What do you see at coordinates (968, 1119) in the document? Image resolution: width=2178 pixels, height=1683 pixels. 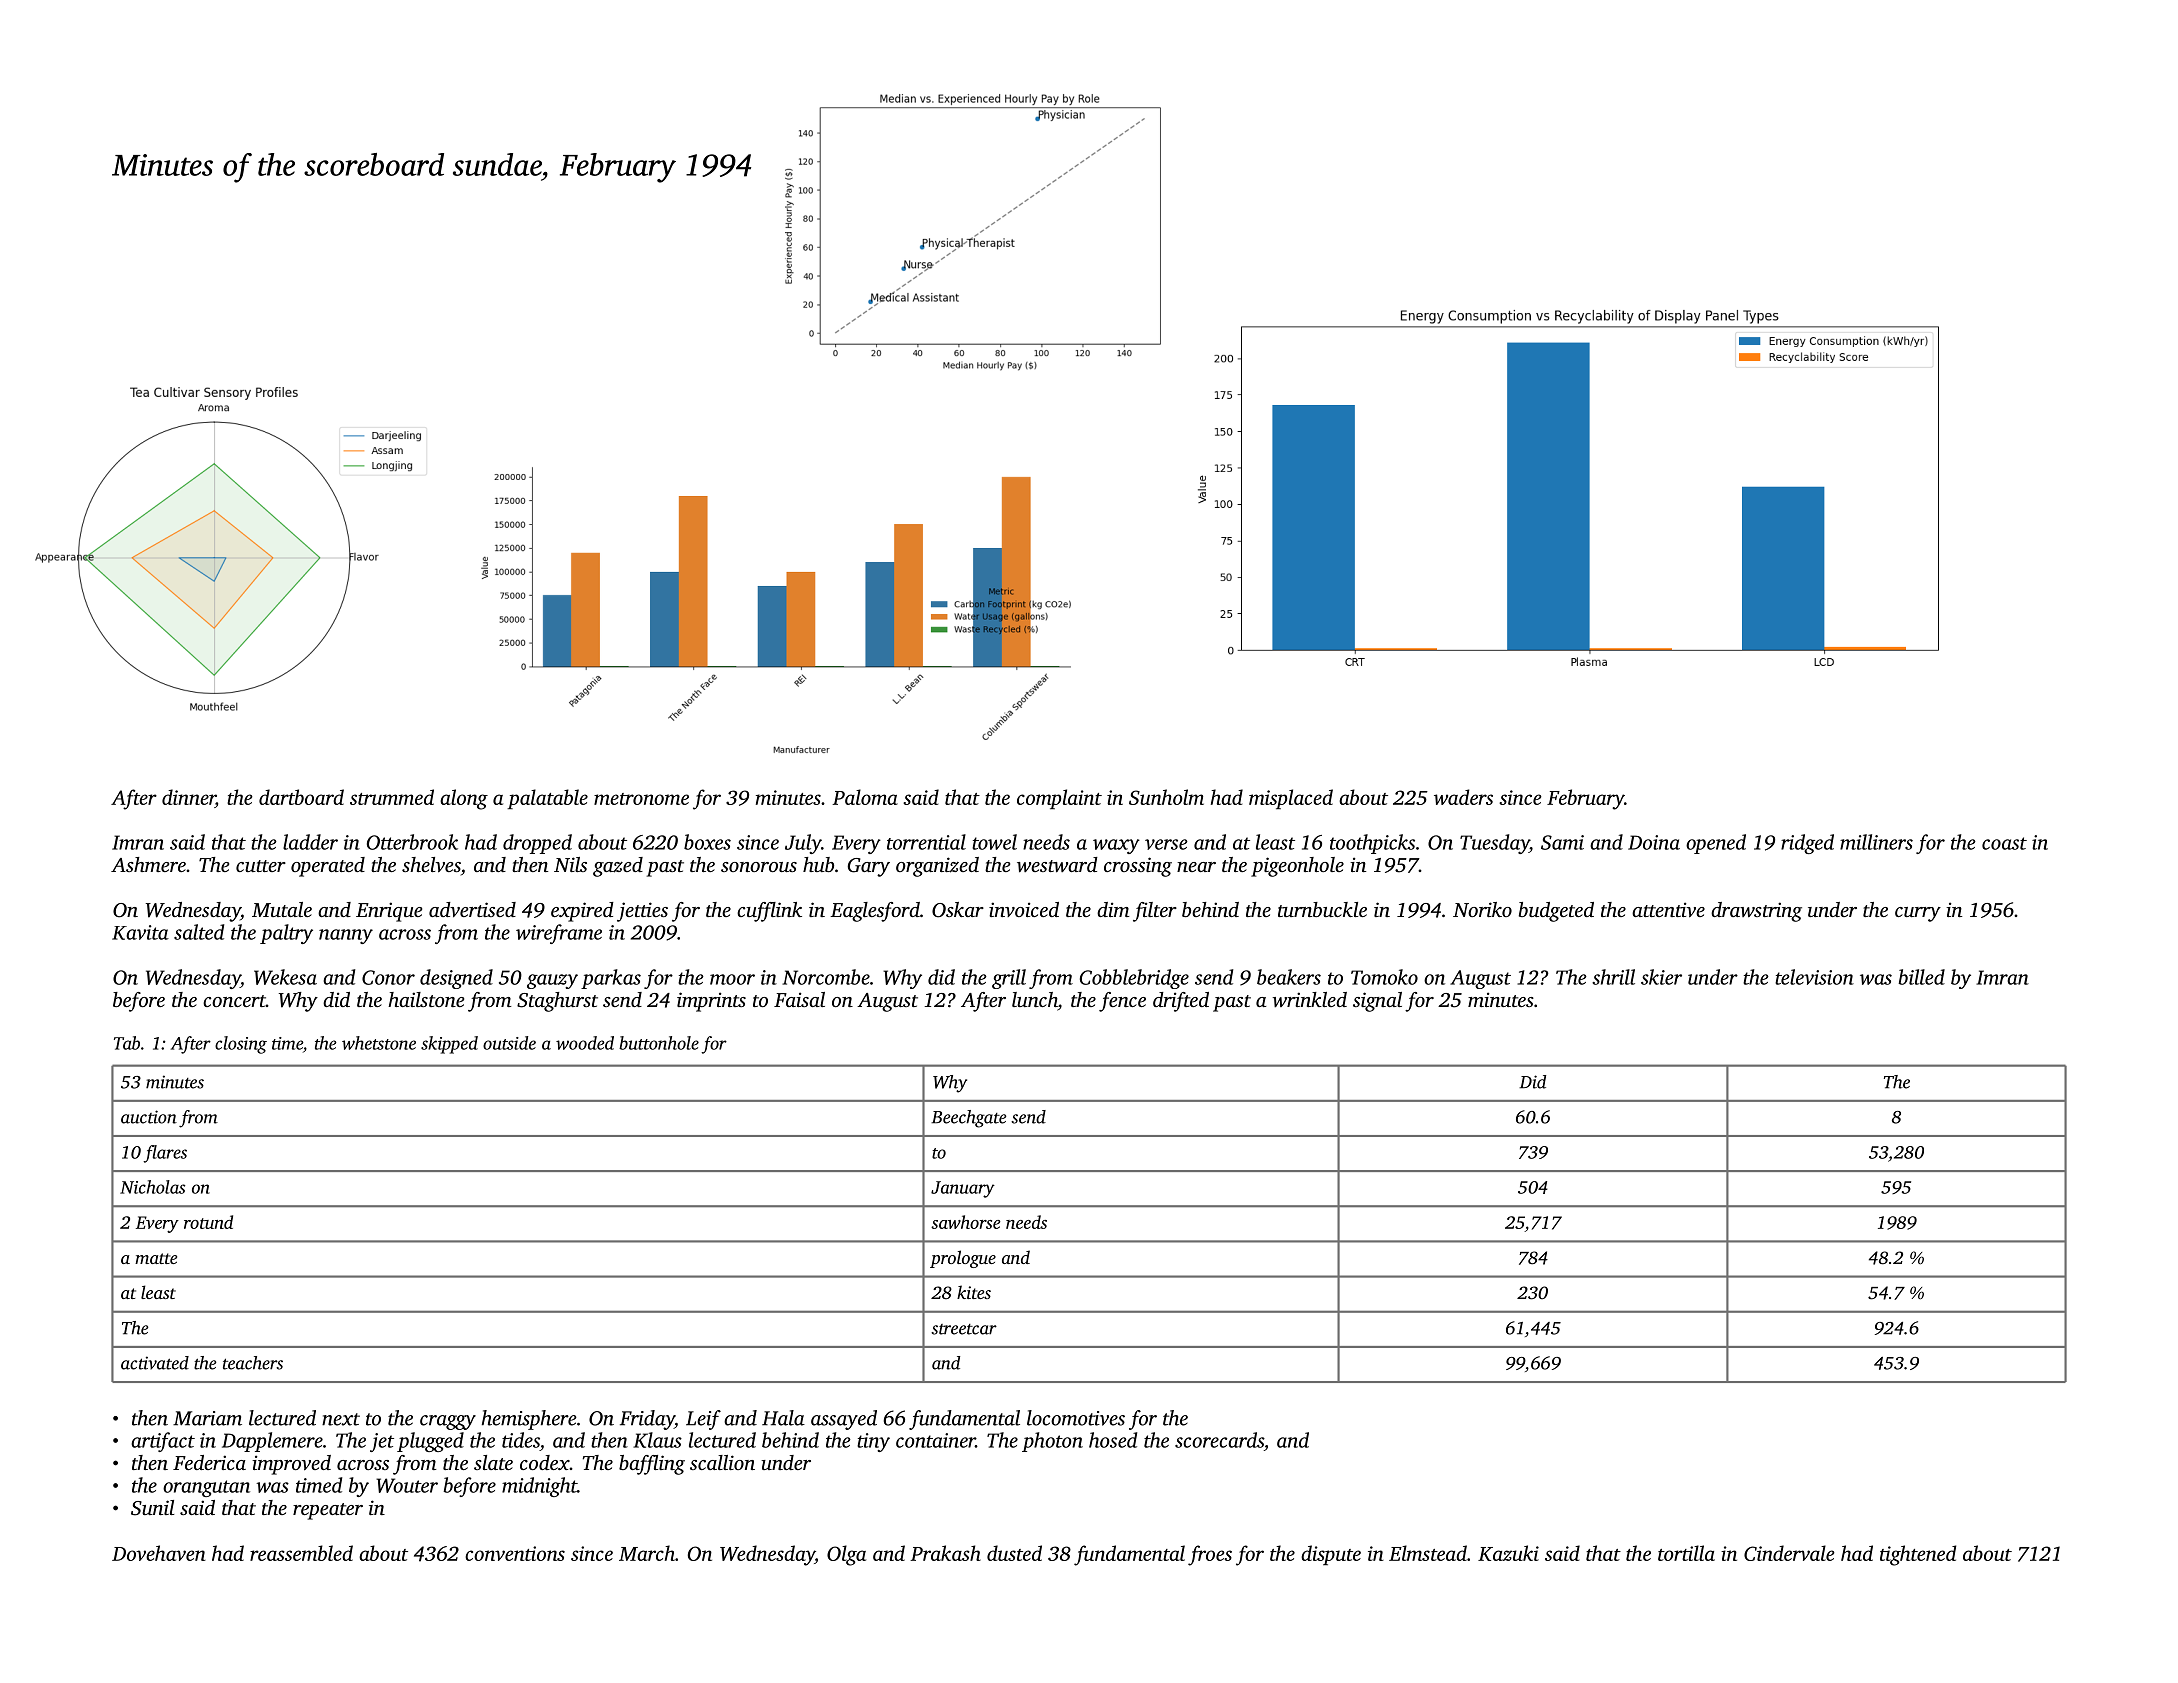 I see `Beechgate` at bounding box center [968, 1119].
